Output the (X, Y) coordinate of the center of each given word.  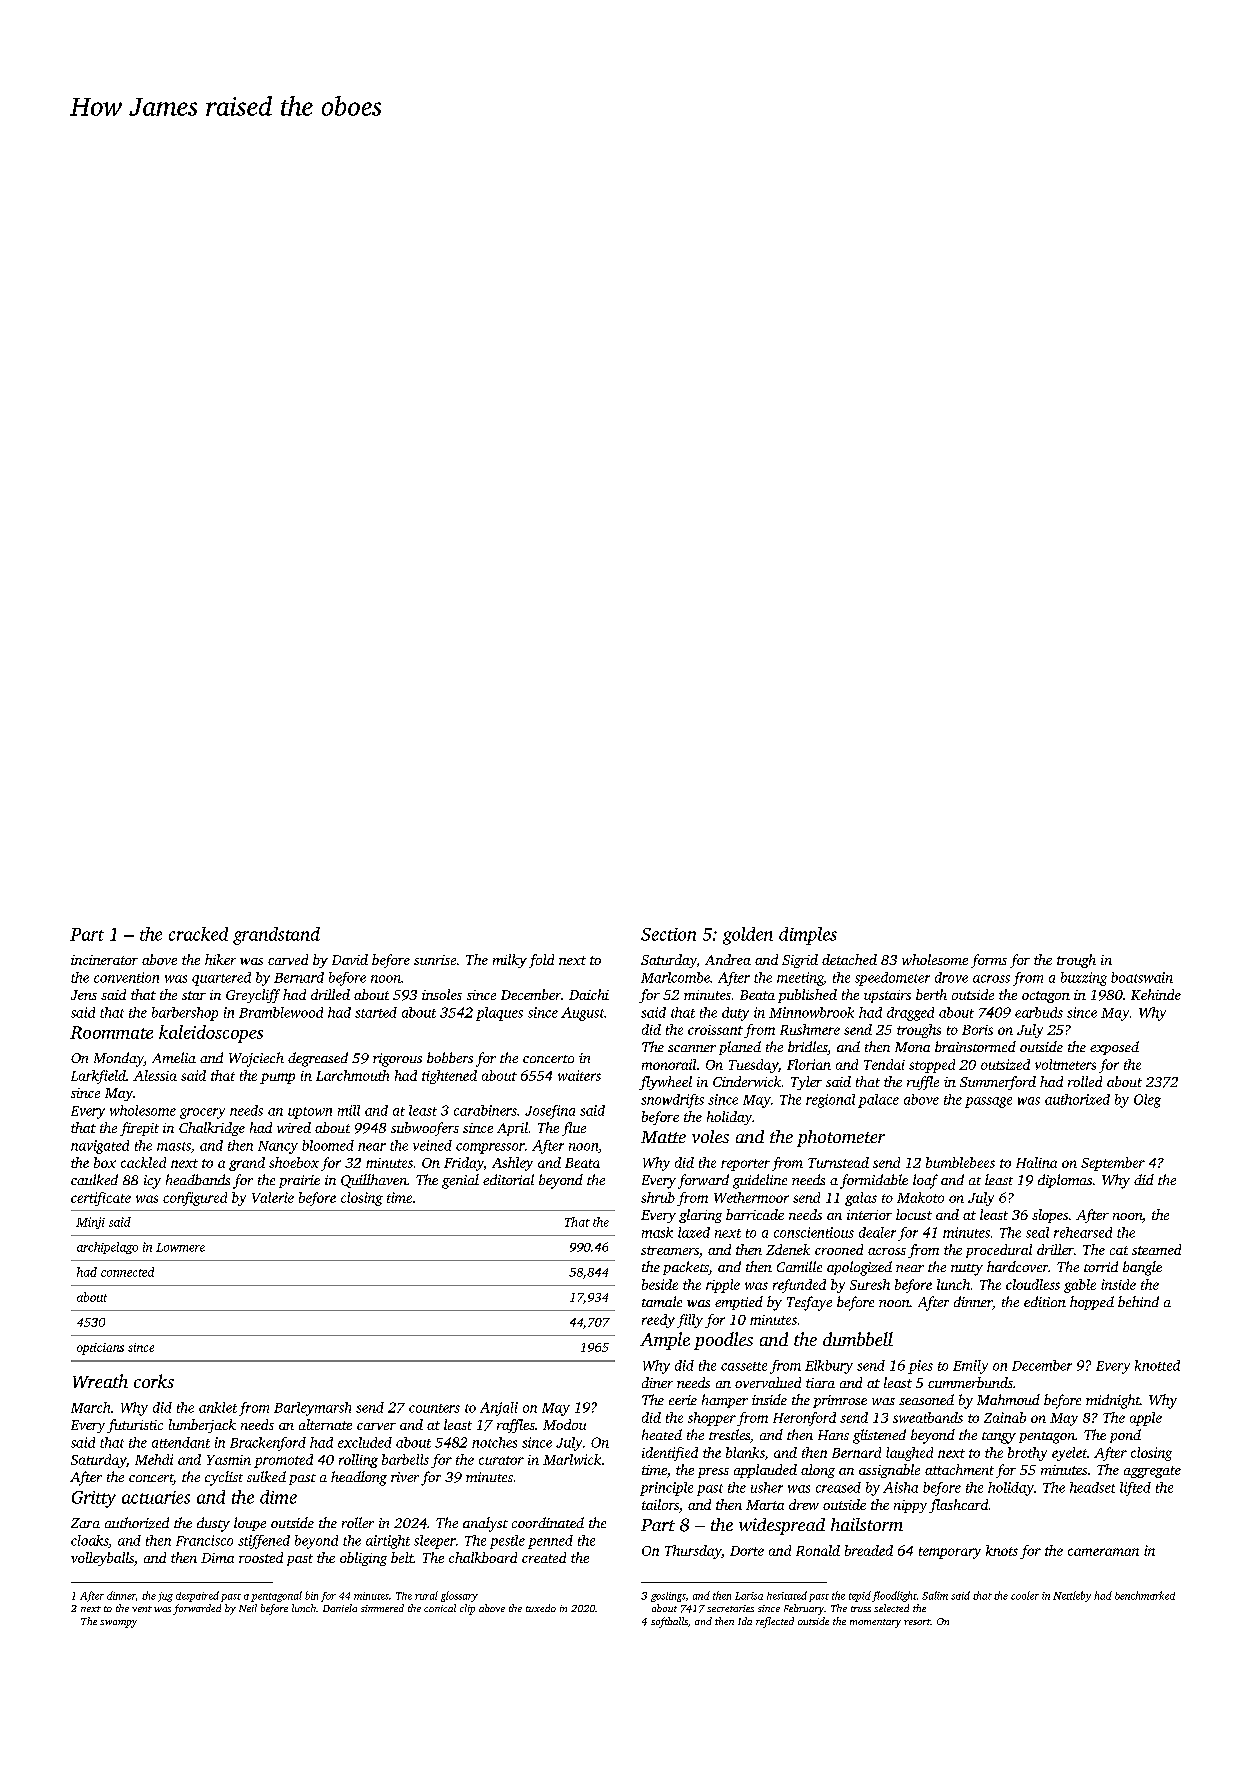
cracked (198, 934)
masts (174, 1146)
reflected (775, 1622)
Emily (970, 1367)
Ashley (512, 1164)
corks (154, 1381)
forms (989, 961)
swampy (118, 1624)
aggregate (1152, 1472)
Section (668, 934)
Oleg (1147, 1101)
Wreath (100, 1381)
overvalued (768, 1382)
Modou (564, 1424)
